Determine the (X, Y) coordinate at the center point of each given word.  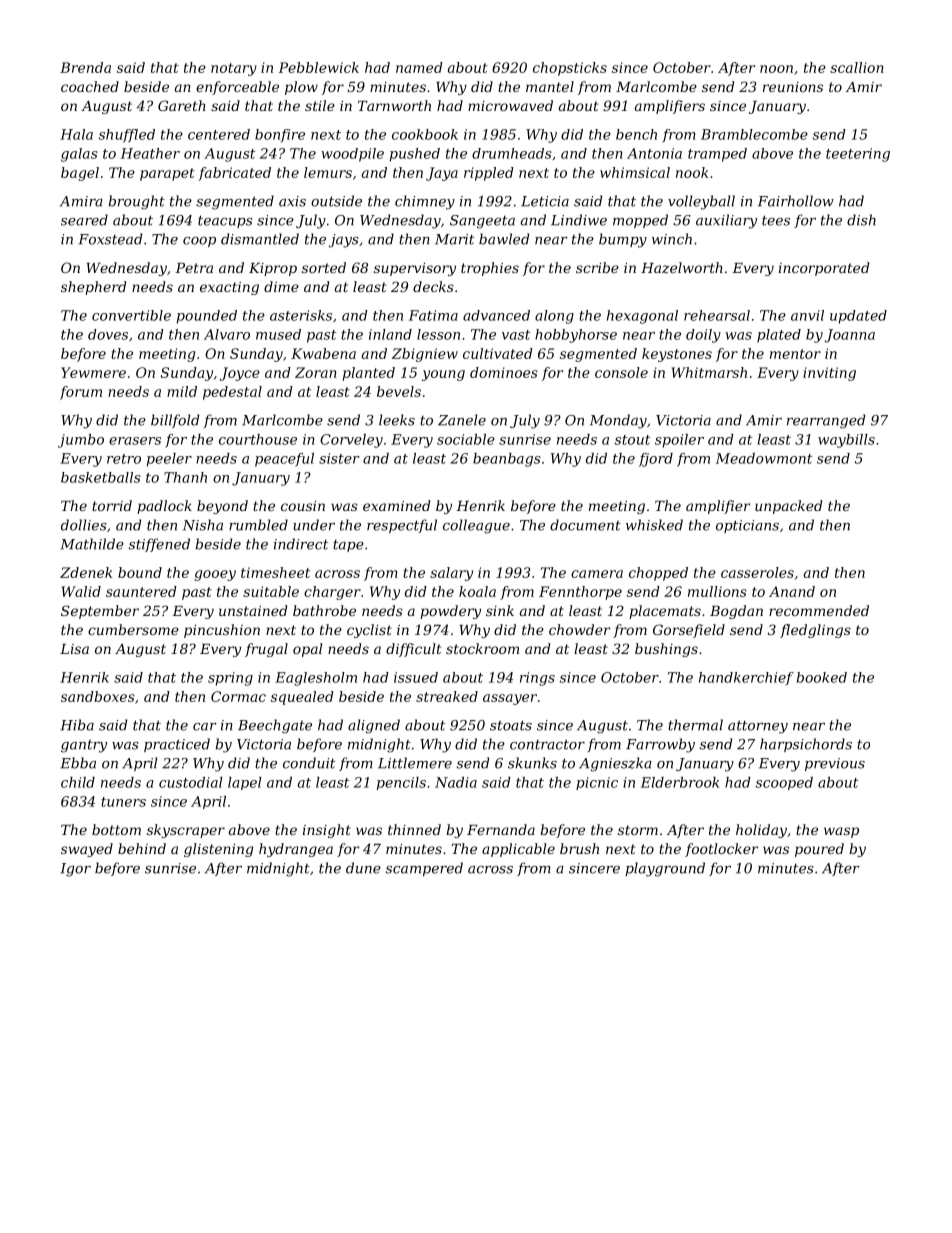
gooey (215, 575)
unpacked (788, 507)
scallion (857, 67)
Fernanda (501, 829)
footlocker (721, 850)
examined (396, 505)
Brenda (85, 67)
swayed (87, 850)
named (419, 67)
